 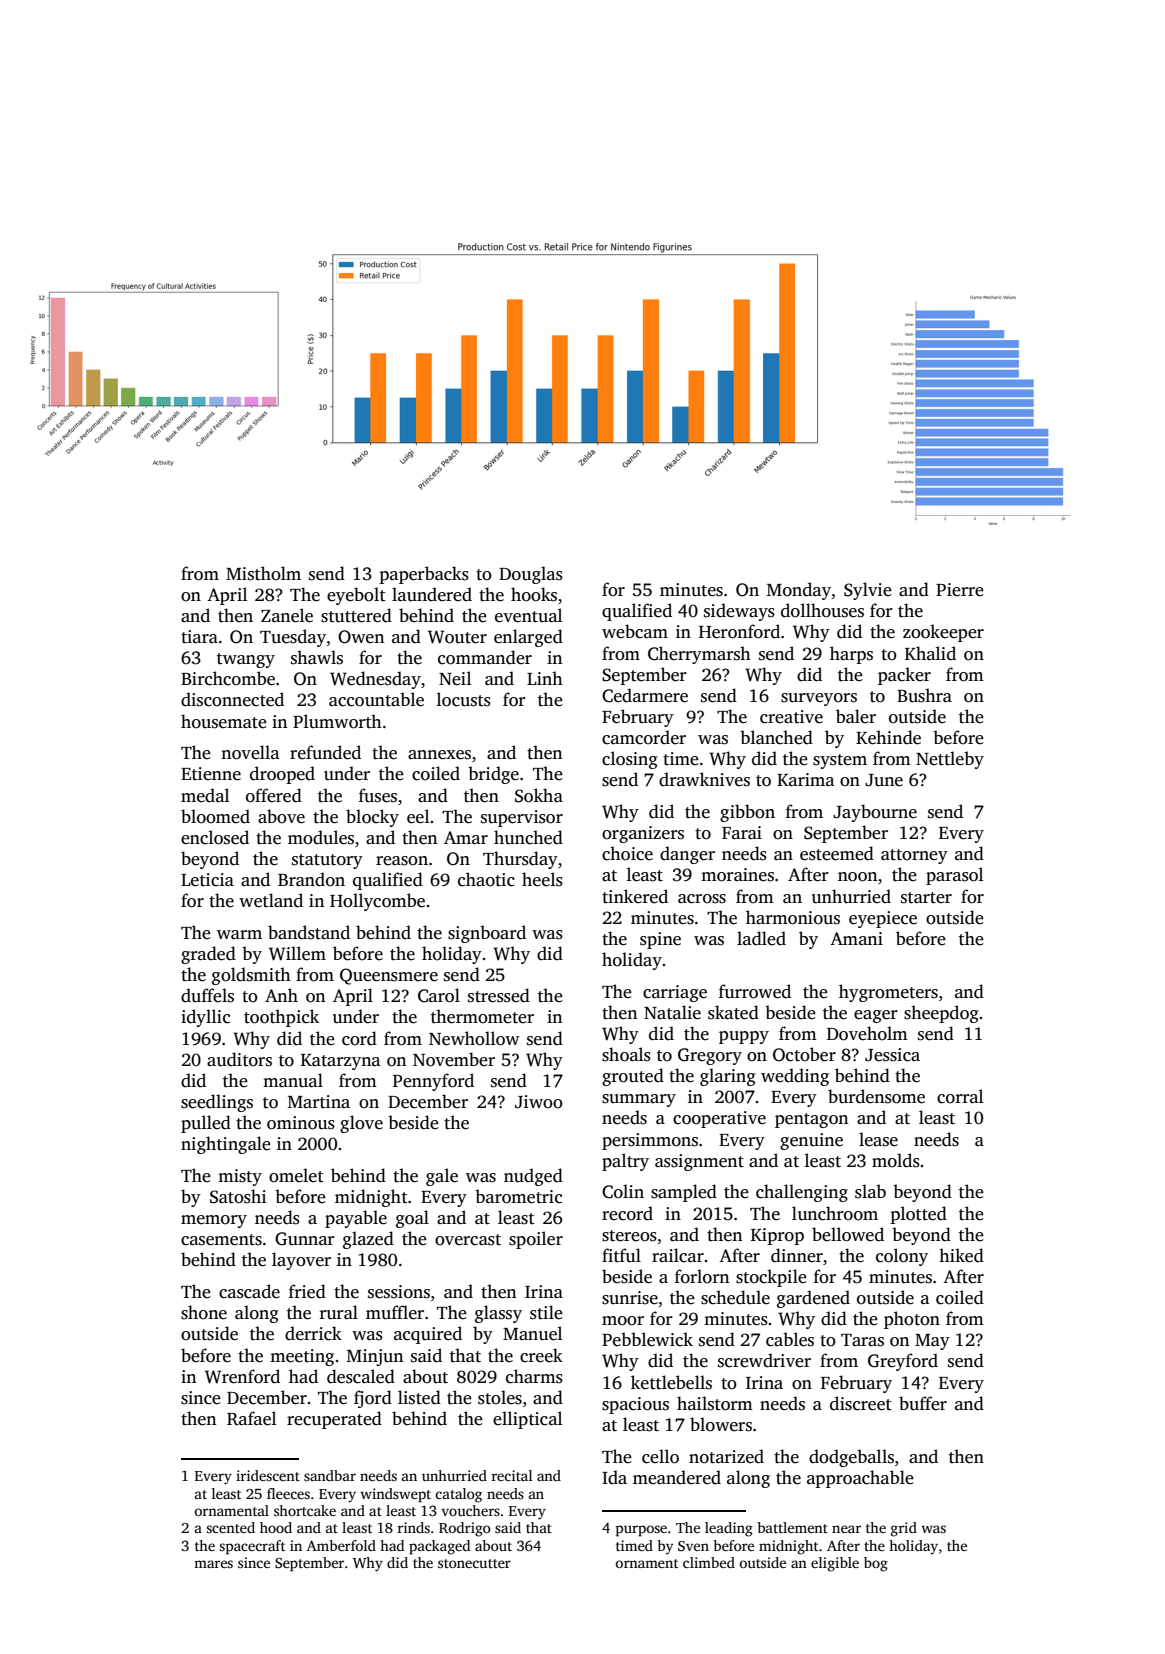 I want to click on Mistholm, so click(x=263, y=573).
